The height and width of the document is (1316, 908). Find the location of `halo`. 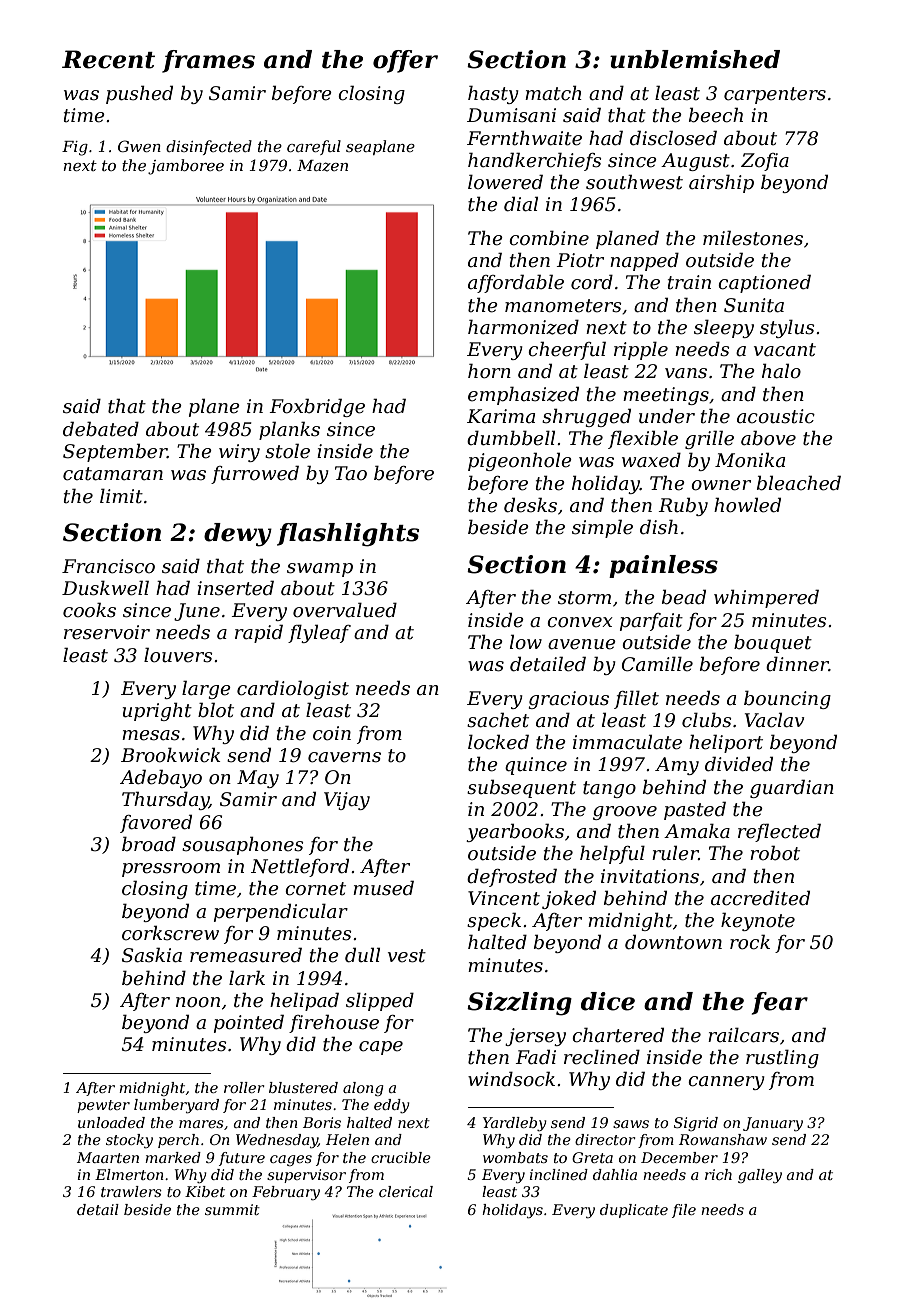

halo is located at coordinates (781, 371).
